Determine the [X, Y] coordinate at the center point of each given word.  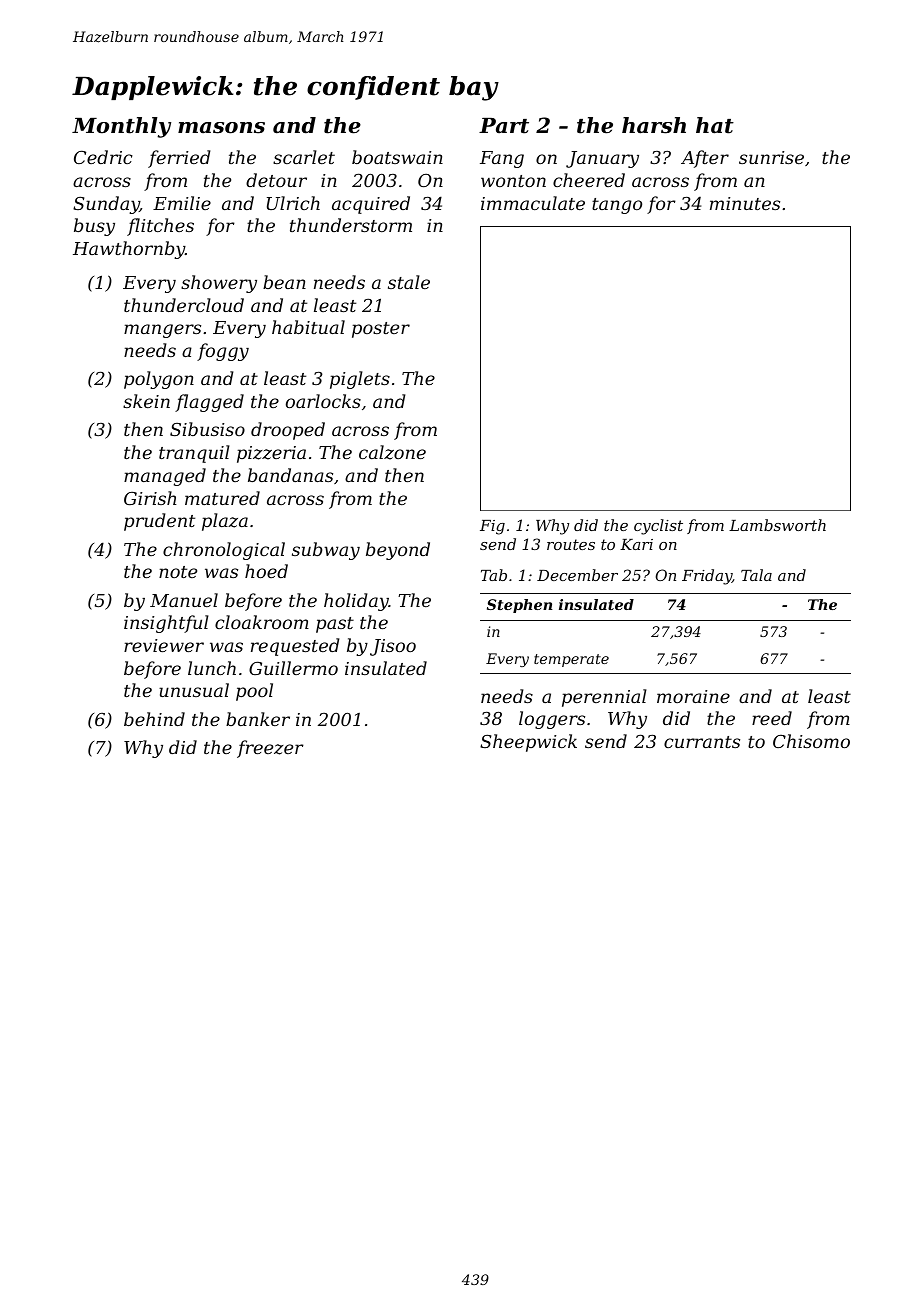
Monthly [121, 127]
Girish [150, 498]
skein [146, 401]
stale [409, 282]
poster [381, 330]
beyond [398, 551]
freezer [270, 749]
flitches [160, 227]
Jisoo [393, 647]
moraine [693, 696]
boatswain [397, 157]
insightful [166, 624]
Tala [756, 575]
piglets [360, 380]
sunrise [771, 157]
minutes [745, 203]
